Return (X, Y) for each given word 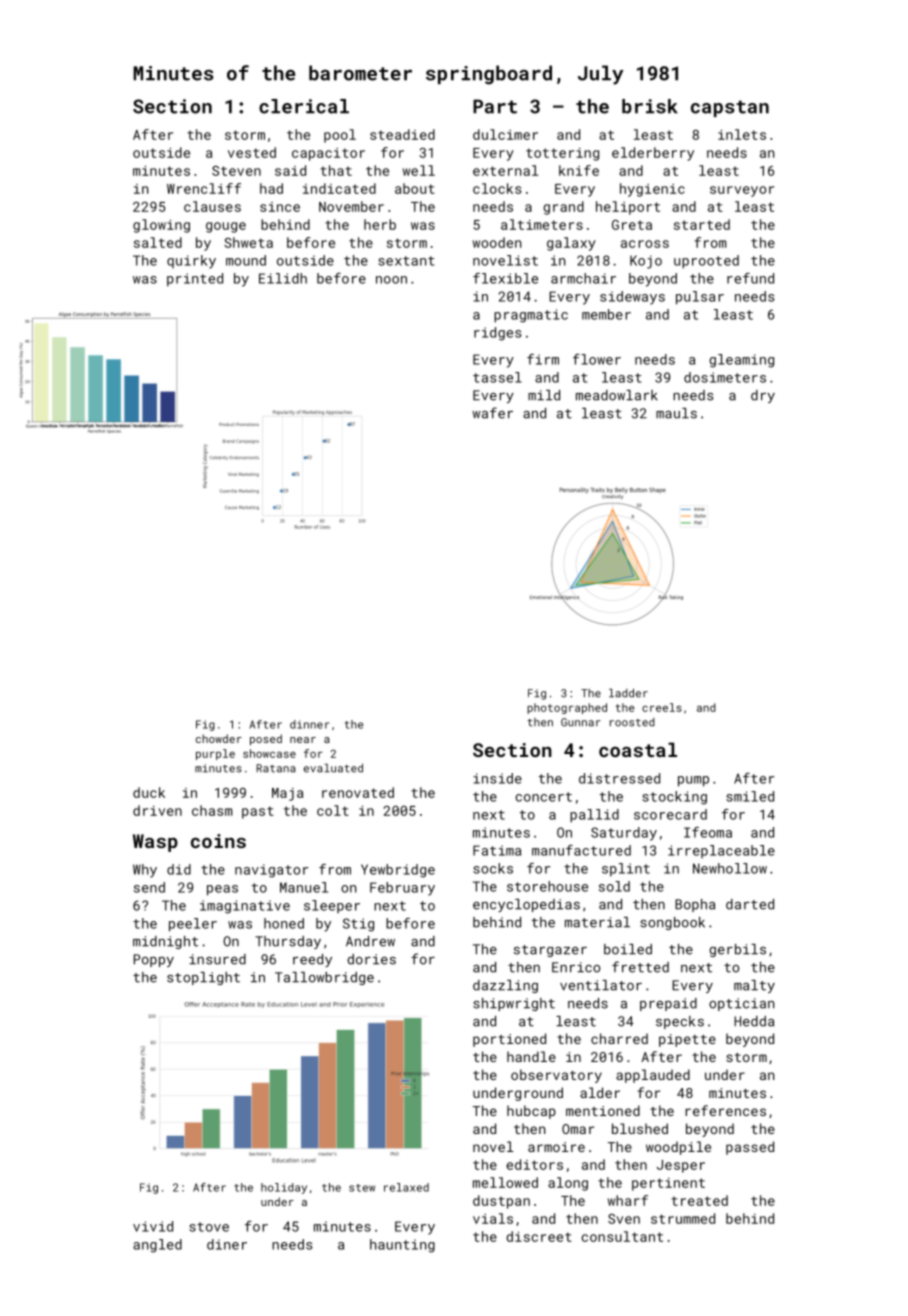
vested (252, 152)
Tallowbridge (324, 978)
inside (497, 778)
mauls (676, 413)
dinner (309, 724)
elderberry (653, 154)
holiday (284, 1188)
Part (495, 106)
